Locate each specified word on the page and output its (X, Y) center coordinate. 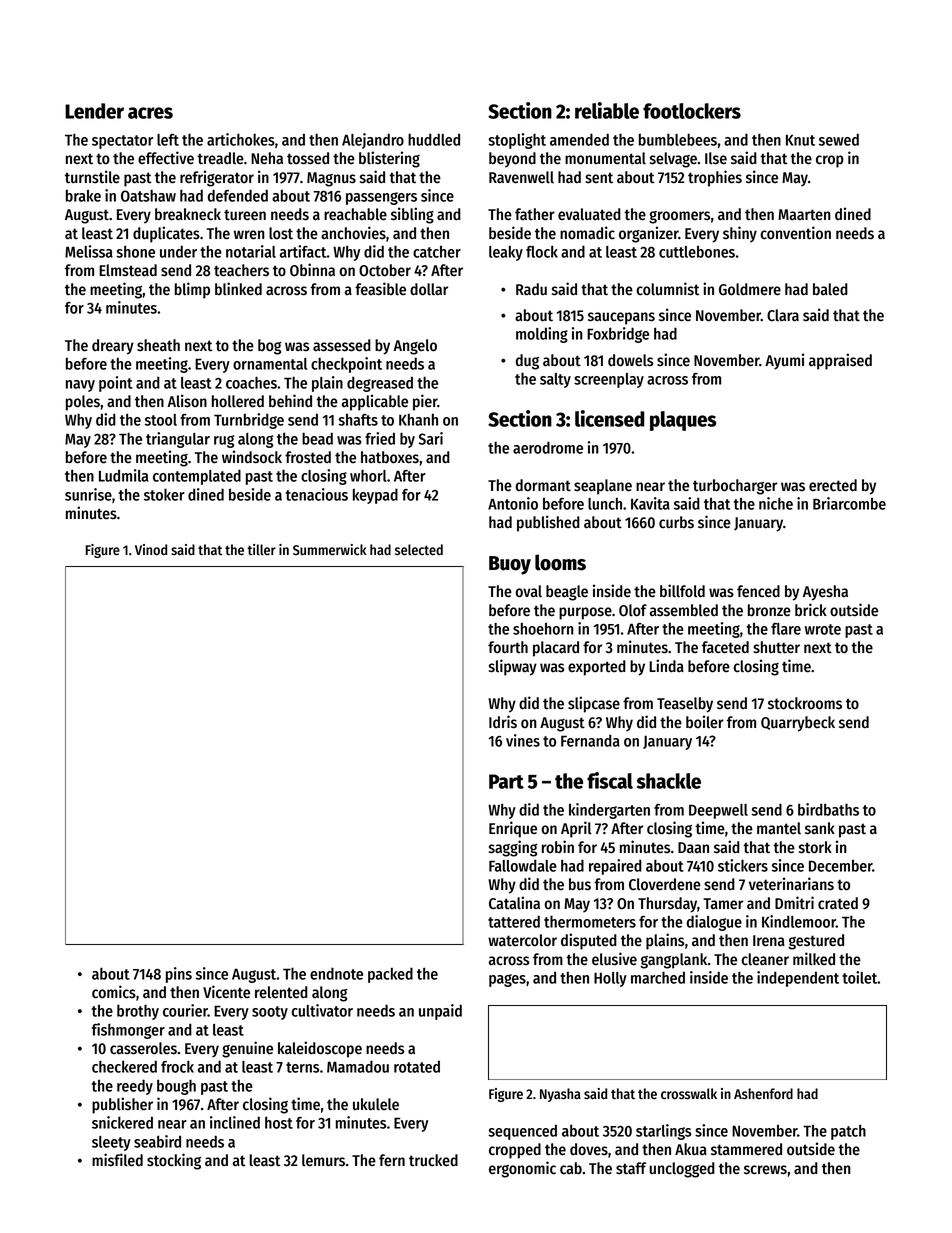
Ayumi (784, 361)
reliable (607, 110)
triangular (178, 440)
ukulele (376, 1104)
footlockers (692, 111)
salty (555, 380)
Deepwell (718, 811)
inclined (235, 1122)
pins (179, 975)
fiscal (610, 780)
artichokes (241, 139)
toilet (860, 977)
